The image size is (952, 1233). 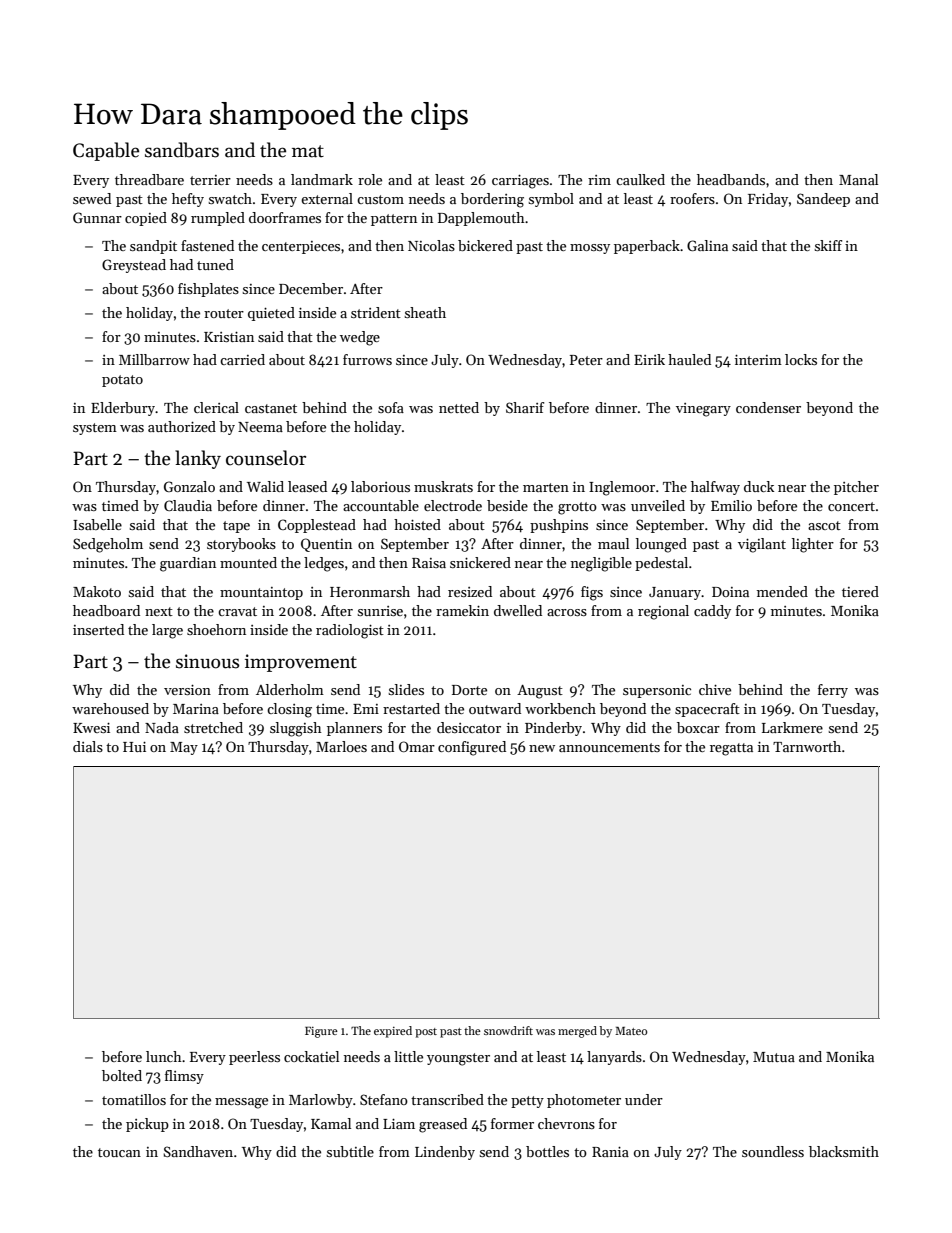 What do you see at coordinates (182, 150) in the page?
I see `sandbars` at bounding box center [182, 150].
